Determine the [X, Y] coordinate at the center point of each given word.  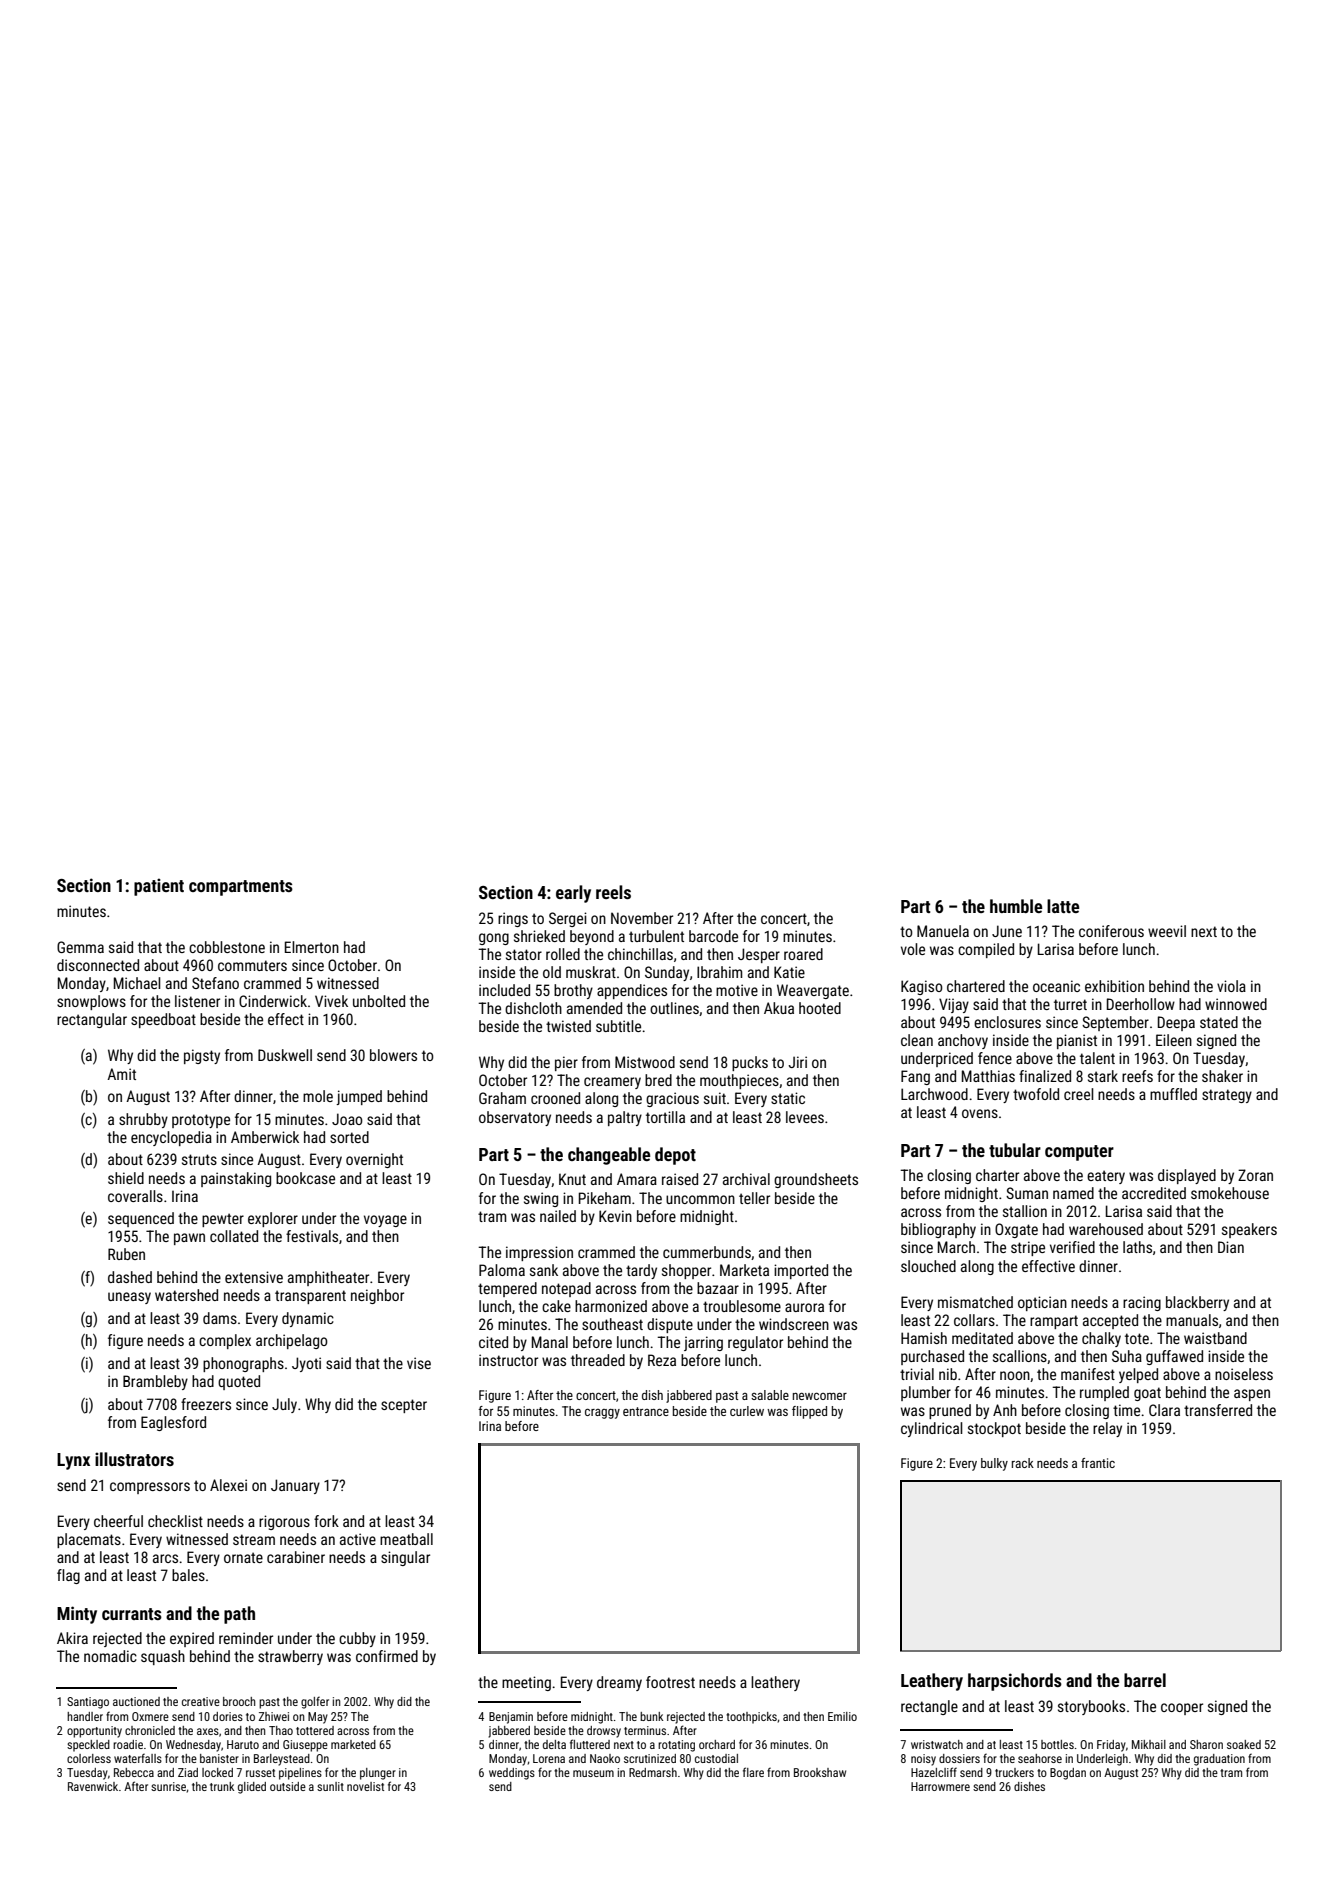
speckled [88, 1746]
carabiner [296, 1557]
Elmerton [312, 947]
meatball [406, 1539]
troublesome [742, 1306]
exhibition [1114, 986]
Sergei [568, 919]
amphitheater [328, 1278]
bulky [994, 1464]
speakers [1249, 1230]
